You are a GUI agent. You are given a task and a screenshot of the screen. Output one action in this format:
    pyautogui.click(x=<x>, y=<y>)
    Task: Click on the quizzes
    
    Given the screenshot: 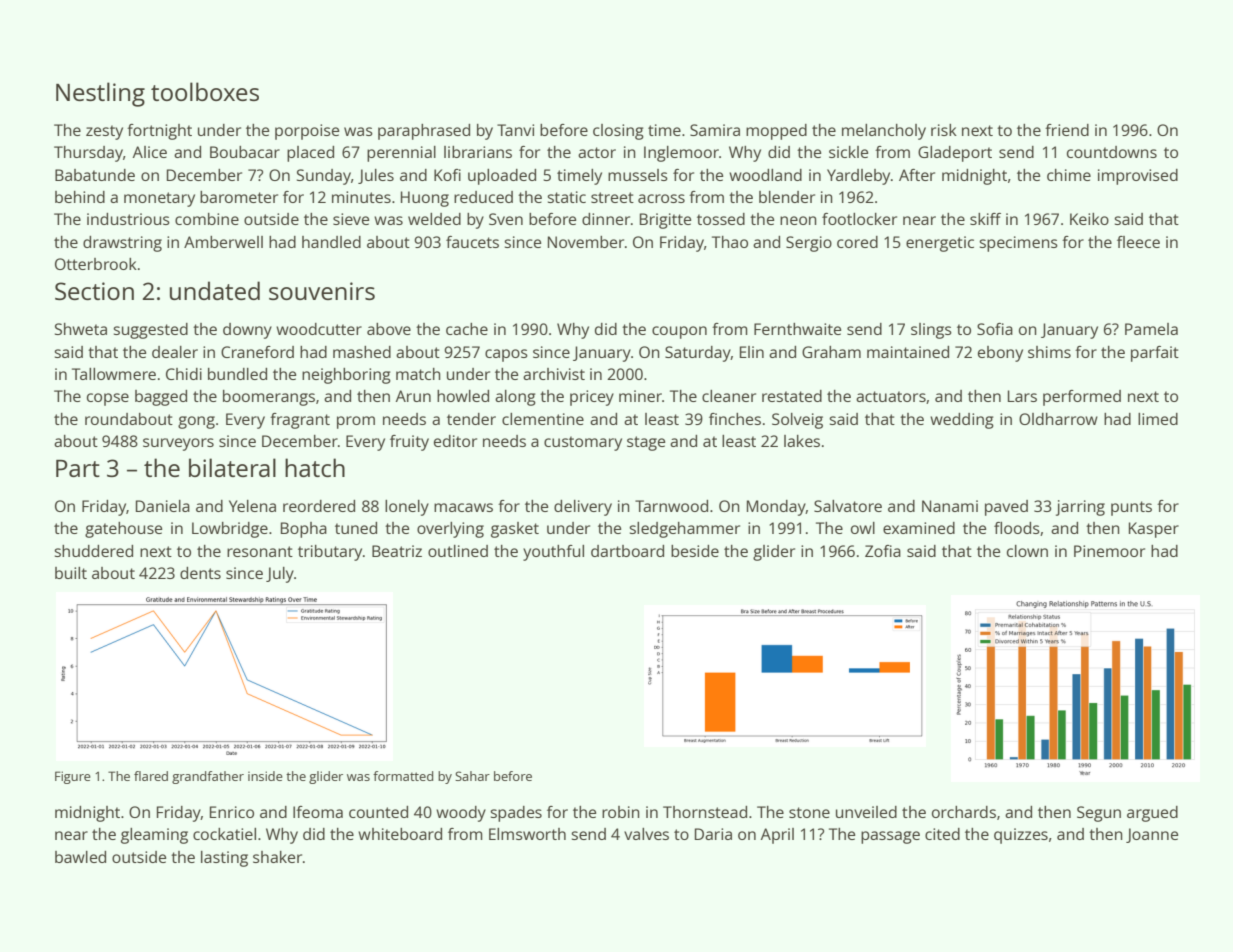 What is the action you would take?
    pyautogui.click(x=1021, y=836)
